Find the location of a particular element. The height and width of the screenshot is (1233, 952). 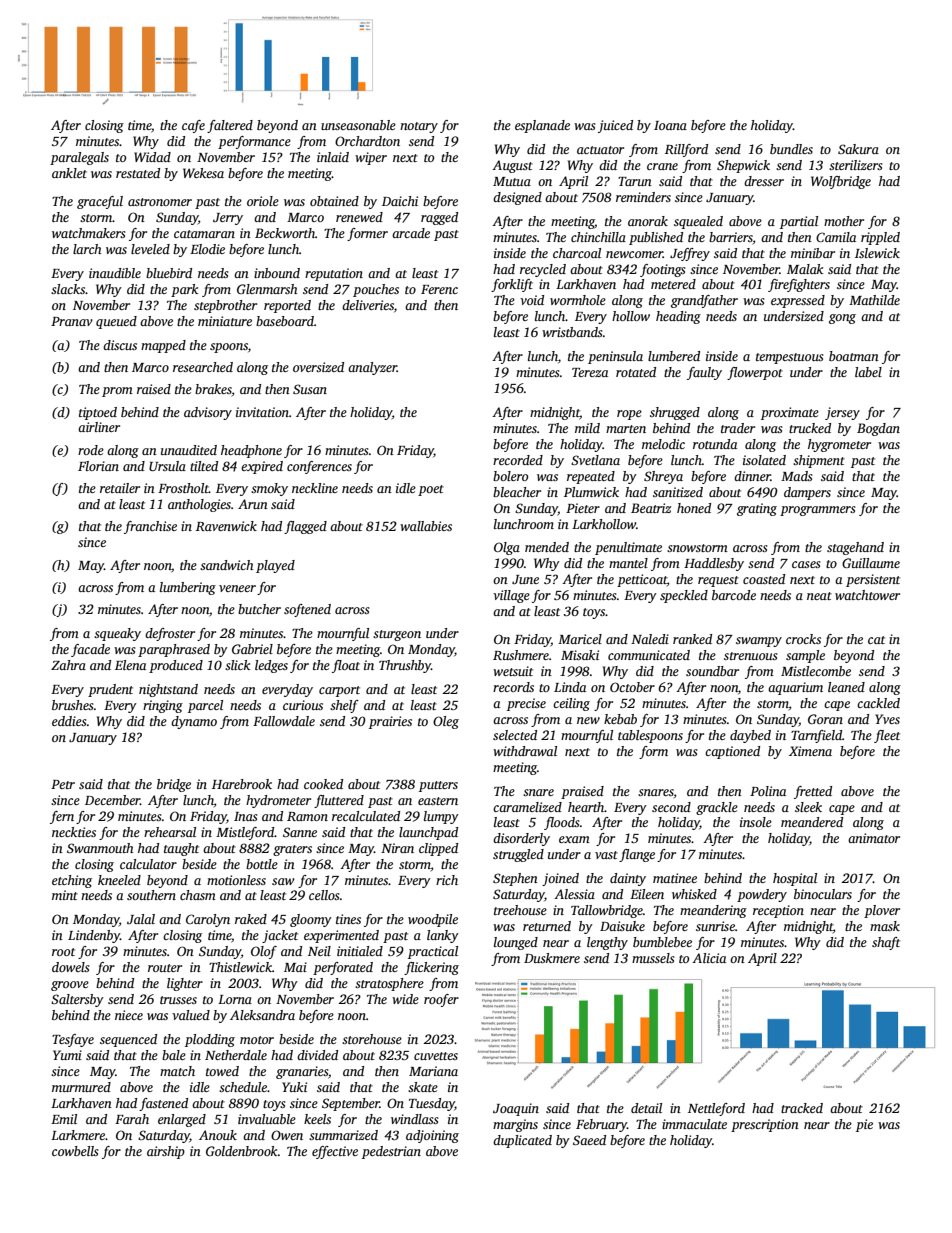

flickering is located at coordinates (431, 968).
